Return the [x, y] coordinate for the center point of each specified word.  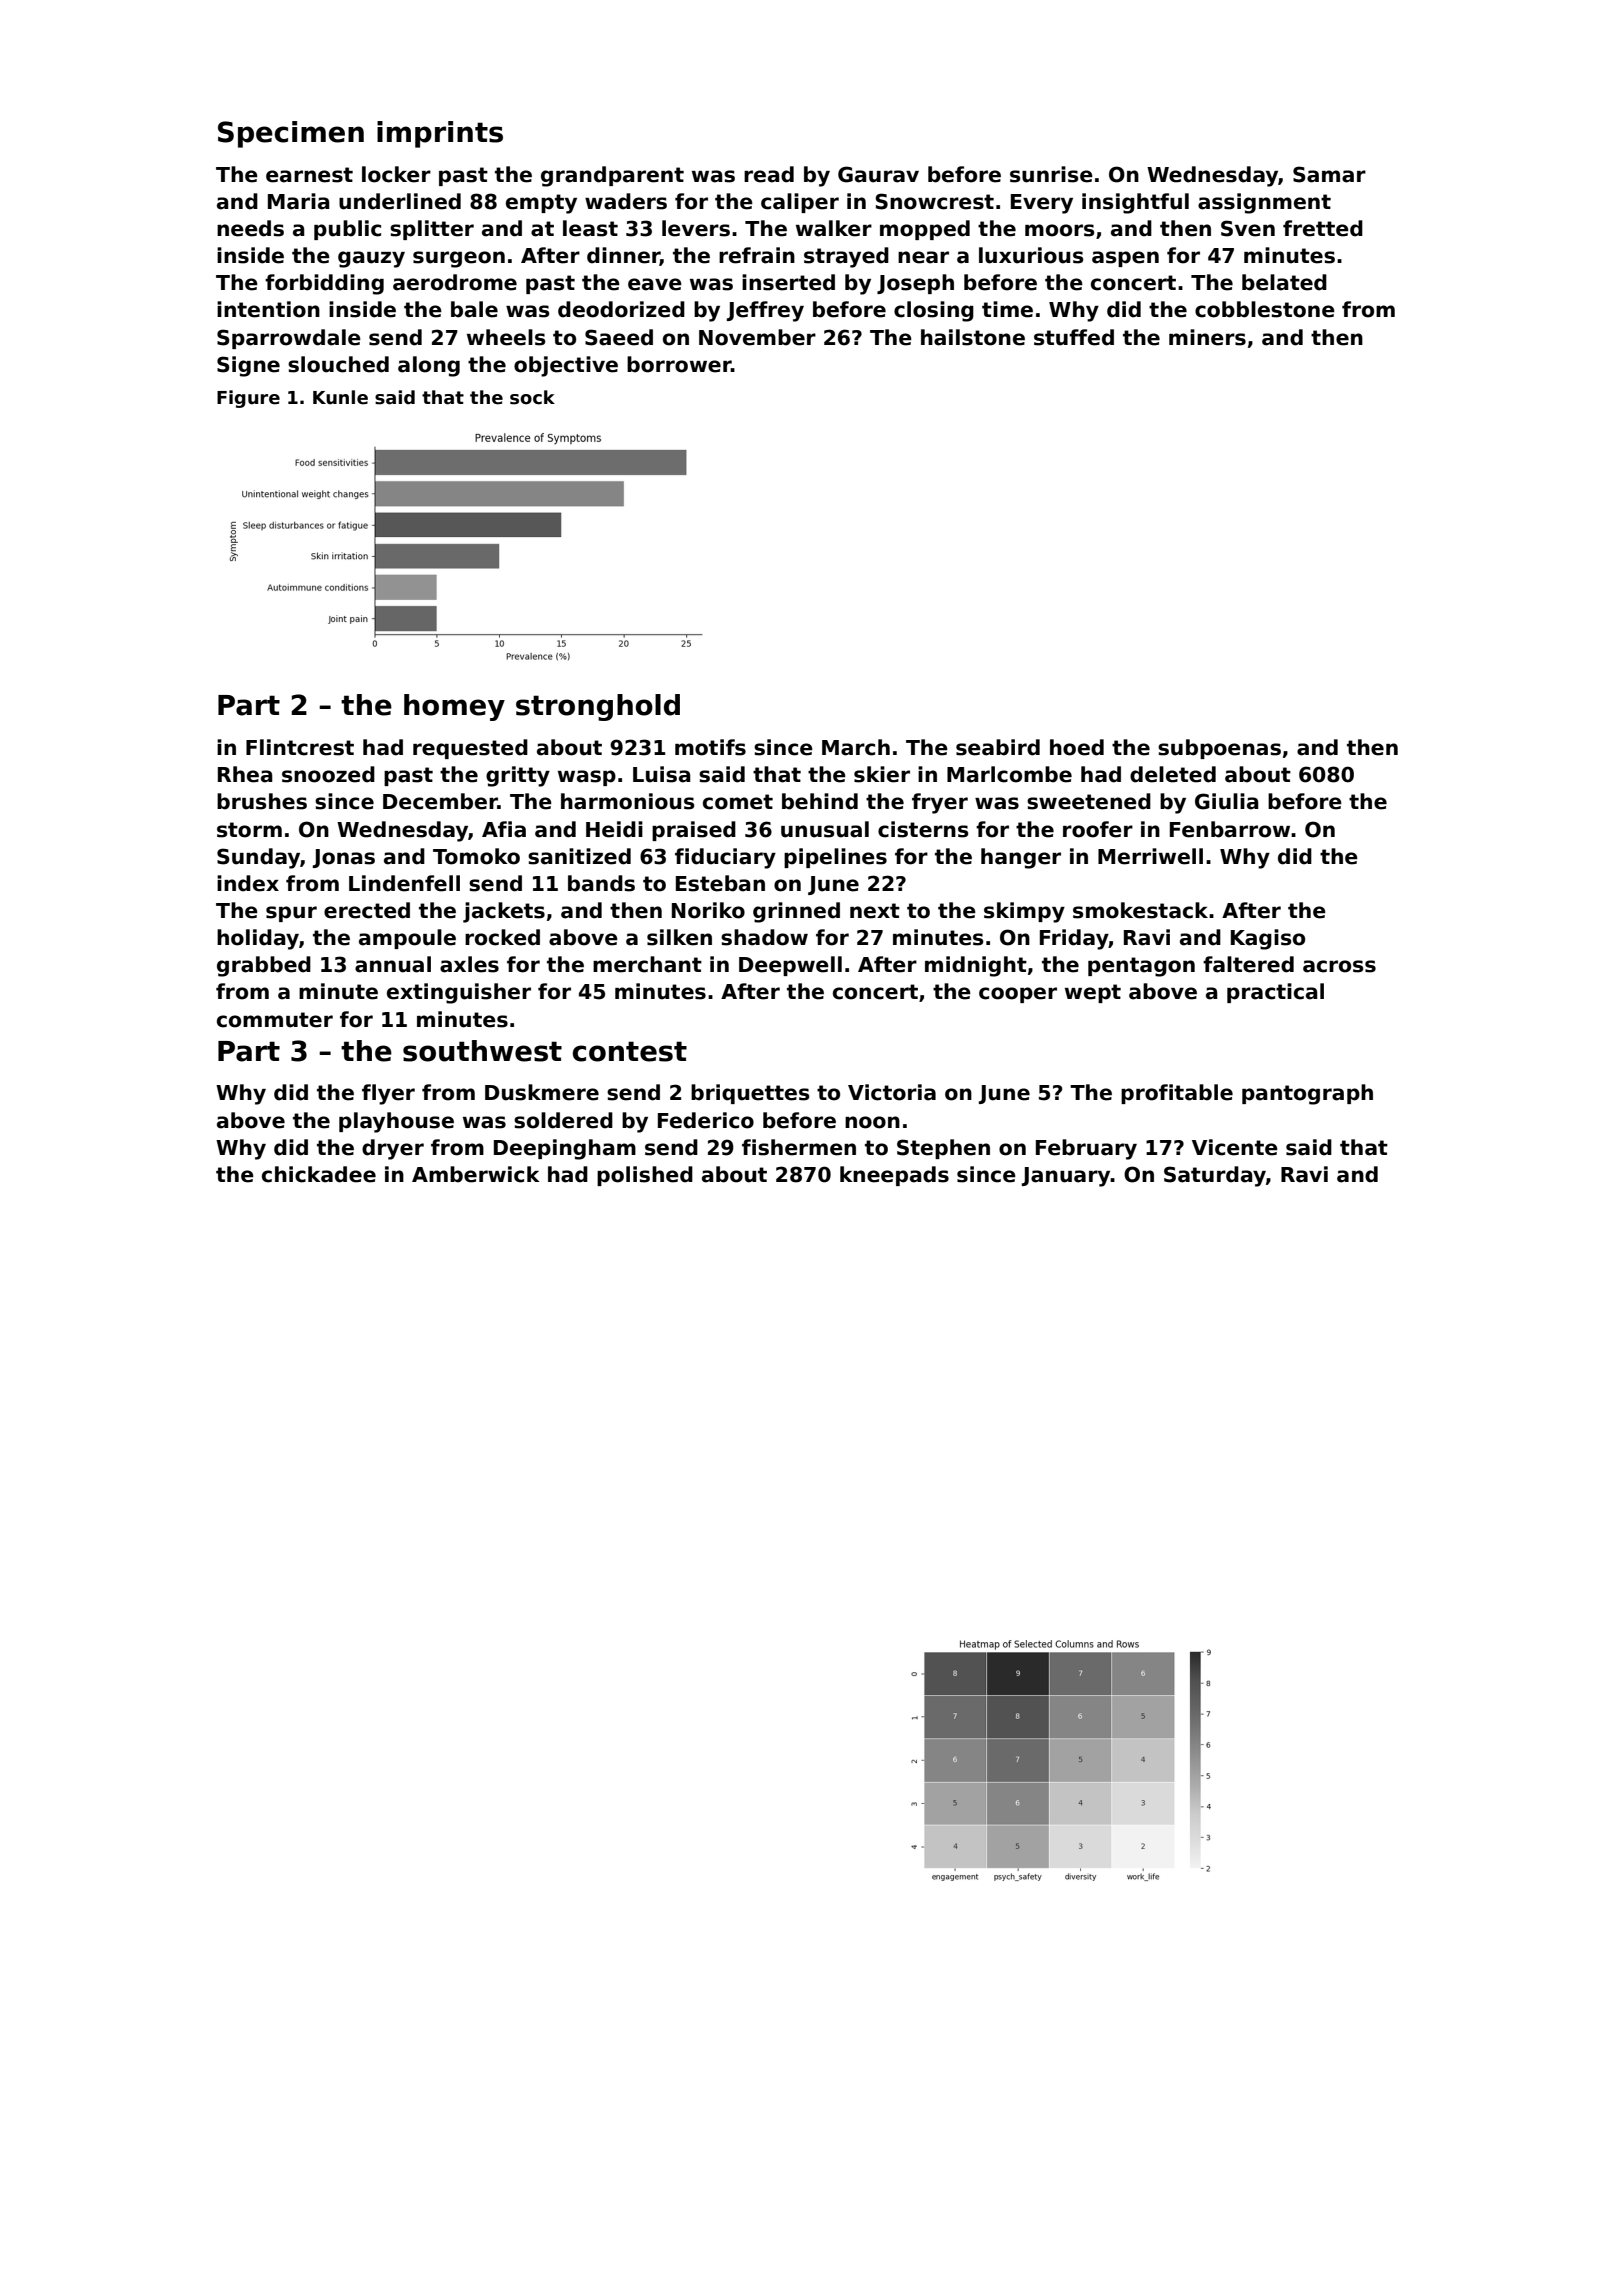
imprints [440, 134]
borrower [679, 364]
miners [1207, 337]
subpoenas [1219, 749]
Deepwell [790, 966]
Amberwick [476, 1174]
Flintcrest [300, 747]
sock [532, 397]
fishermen [799, 1147]
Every [1042, 204]
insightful [1135, 203]
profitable [1177, 1094]
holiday [258, 939]
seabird [998, 747]
